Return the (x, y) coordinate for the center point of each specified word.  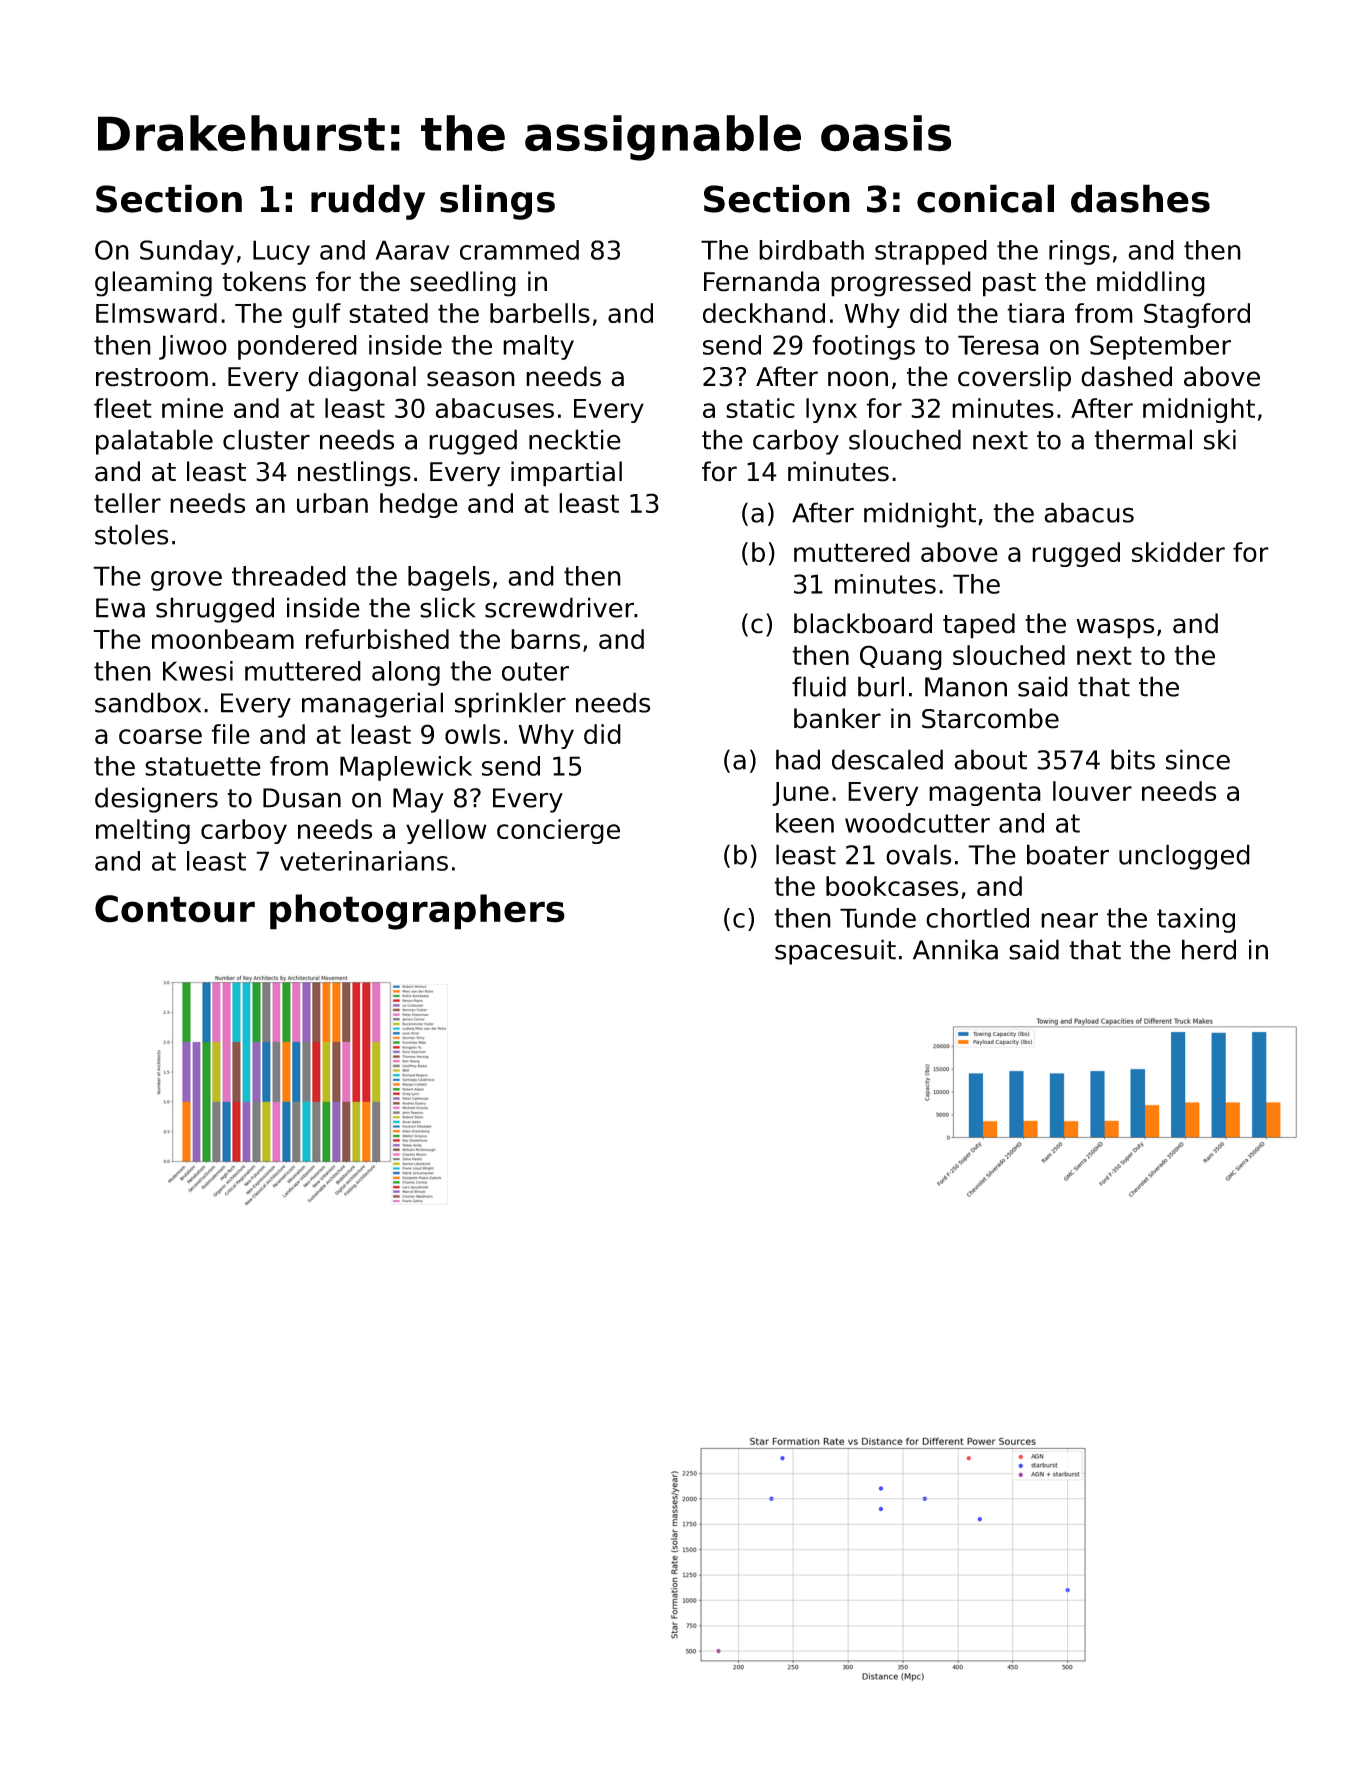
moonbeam (223, 639)
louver (1092, 791)
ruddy (368, 202)
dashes (1140, 198)
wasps (1115, 628)
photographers (417, 912)
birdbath (811, 250)
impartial (566, 474)
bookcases (892, 886)
